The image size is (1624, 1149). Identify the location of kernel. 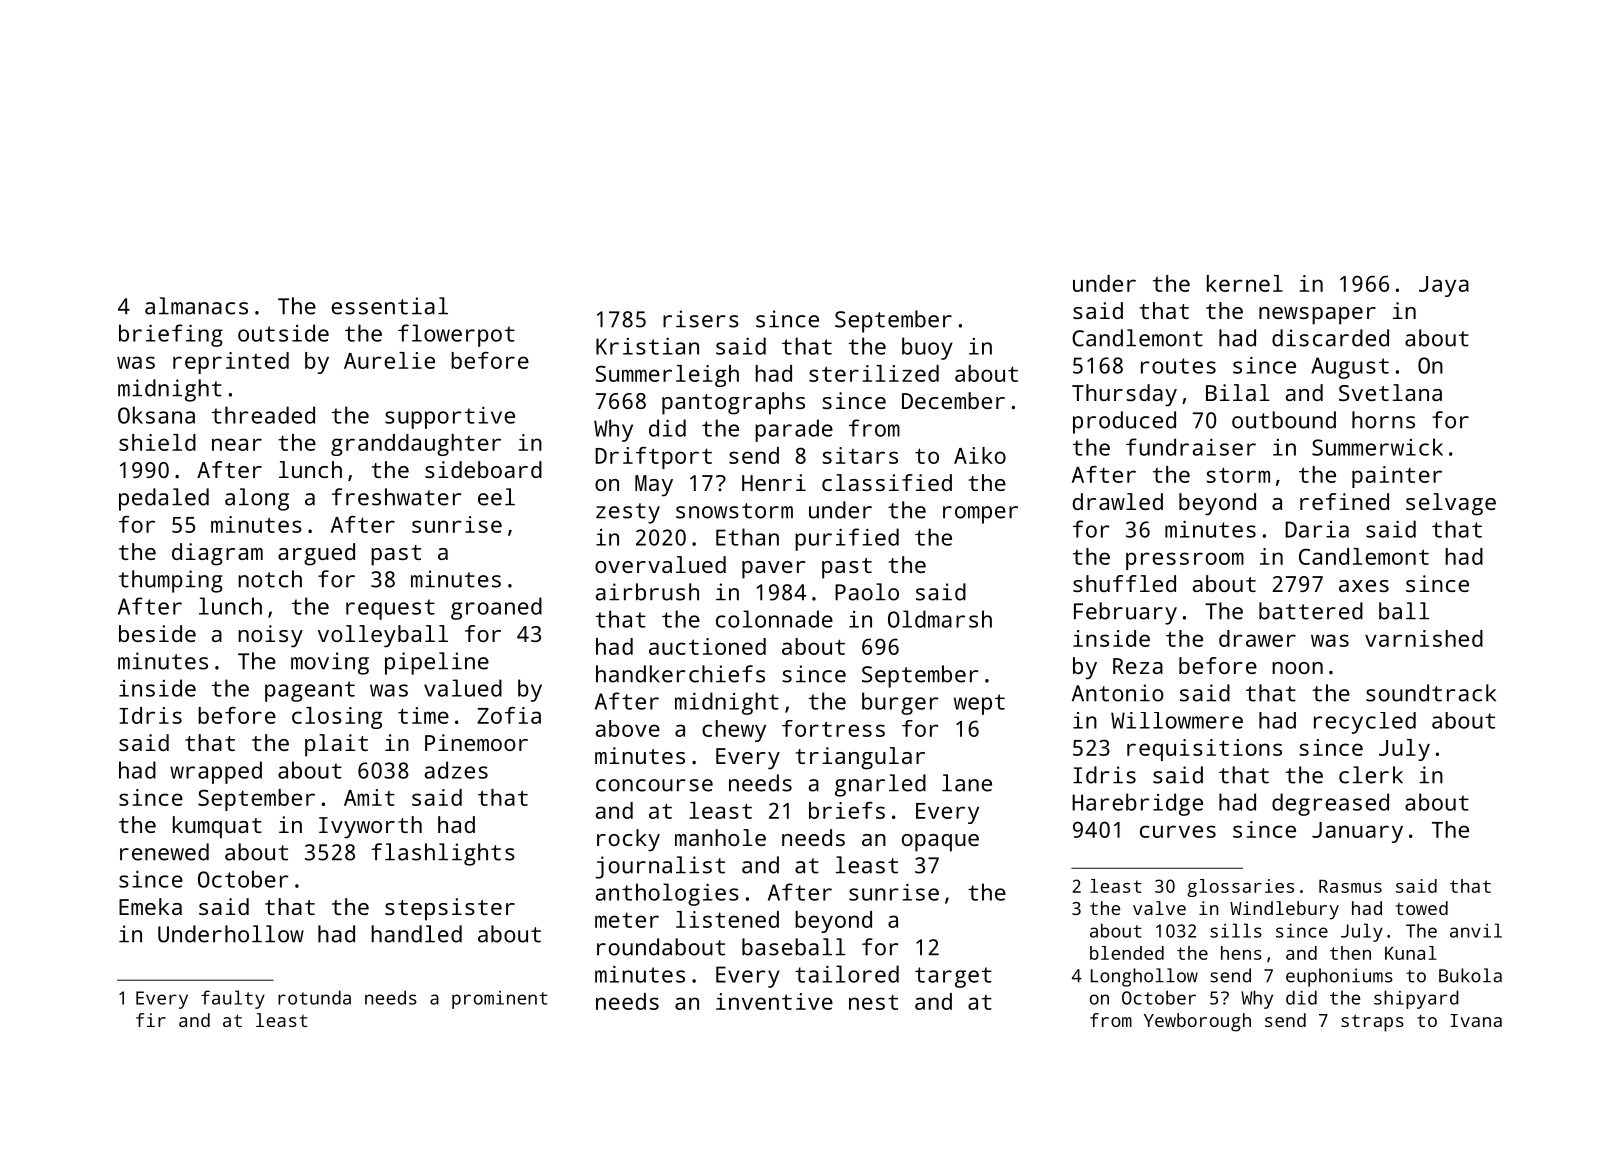
(1245, 283).
